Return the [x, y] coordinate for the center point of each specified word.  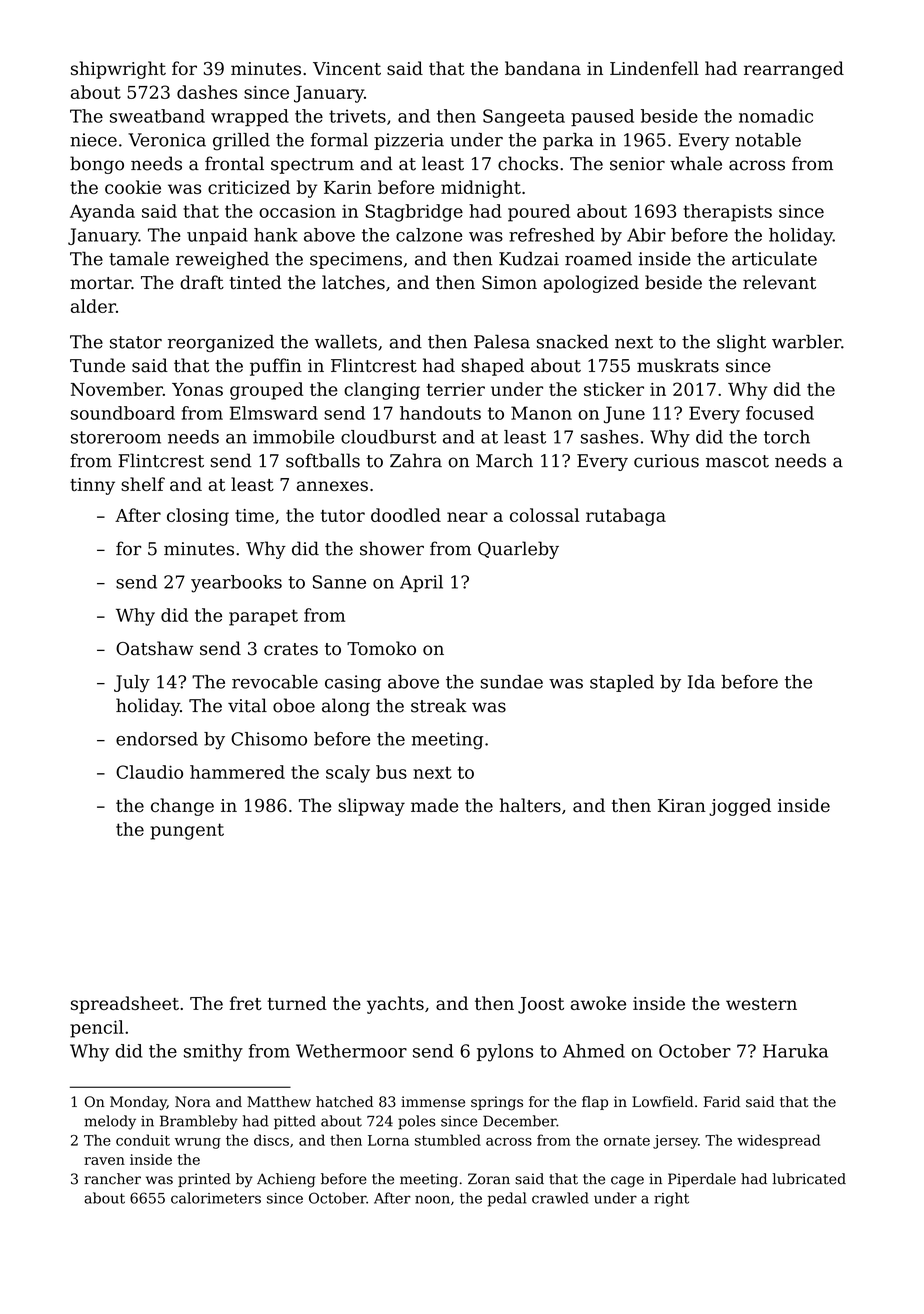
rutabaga [626, 517]
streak [439, 705]
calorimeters [216, 1198]
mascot [737, 461]
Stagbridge [414, 213]
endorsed [157, 739]
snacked [573, 341]
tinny [92, 486]
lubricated [809, 1179]
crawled [560, 1198]
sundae [511, 682]
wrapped [250, 118]
